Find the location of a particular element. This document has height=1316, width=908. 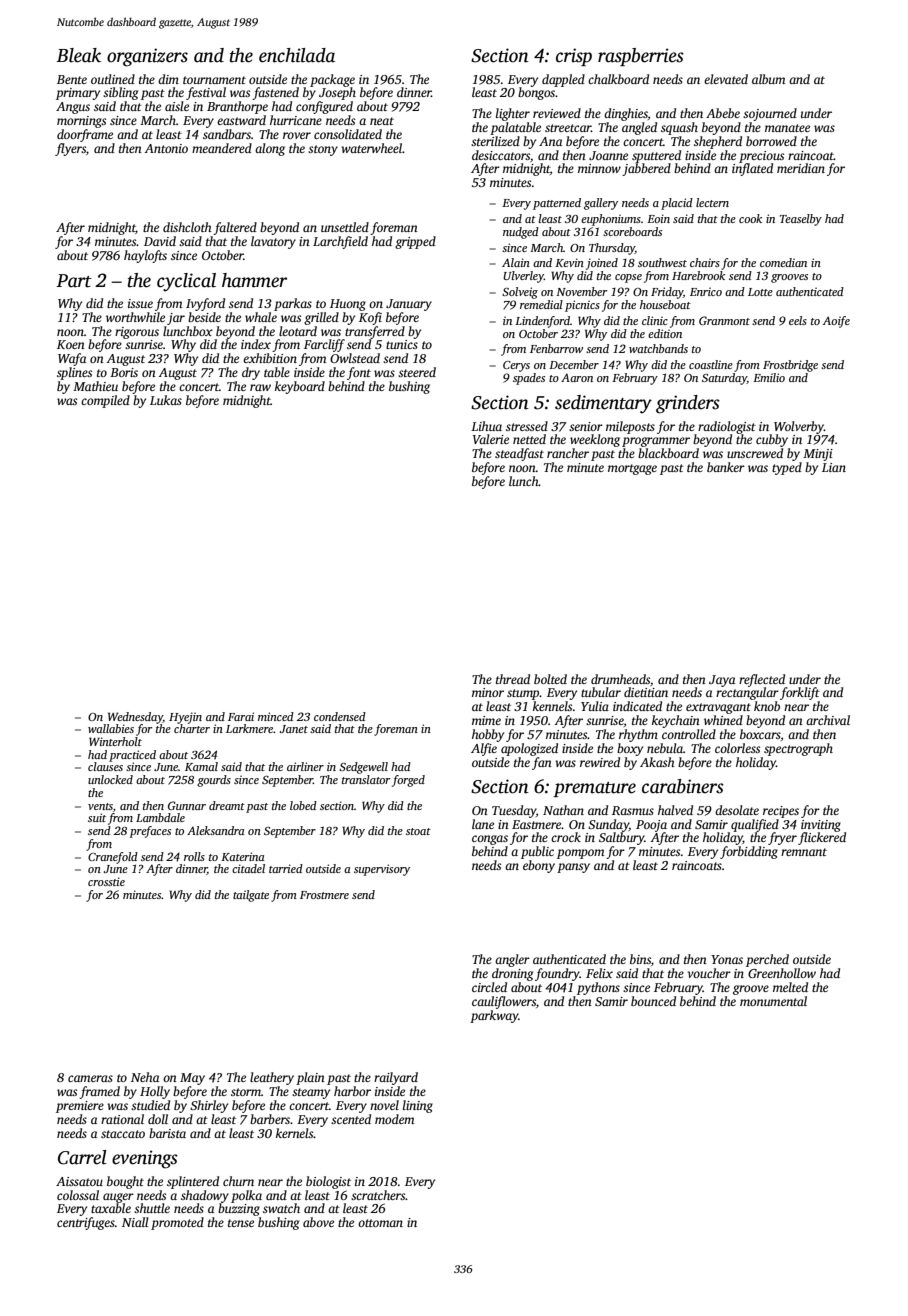

scratchers is located at coordinates (378, 1195).
